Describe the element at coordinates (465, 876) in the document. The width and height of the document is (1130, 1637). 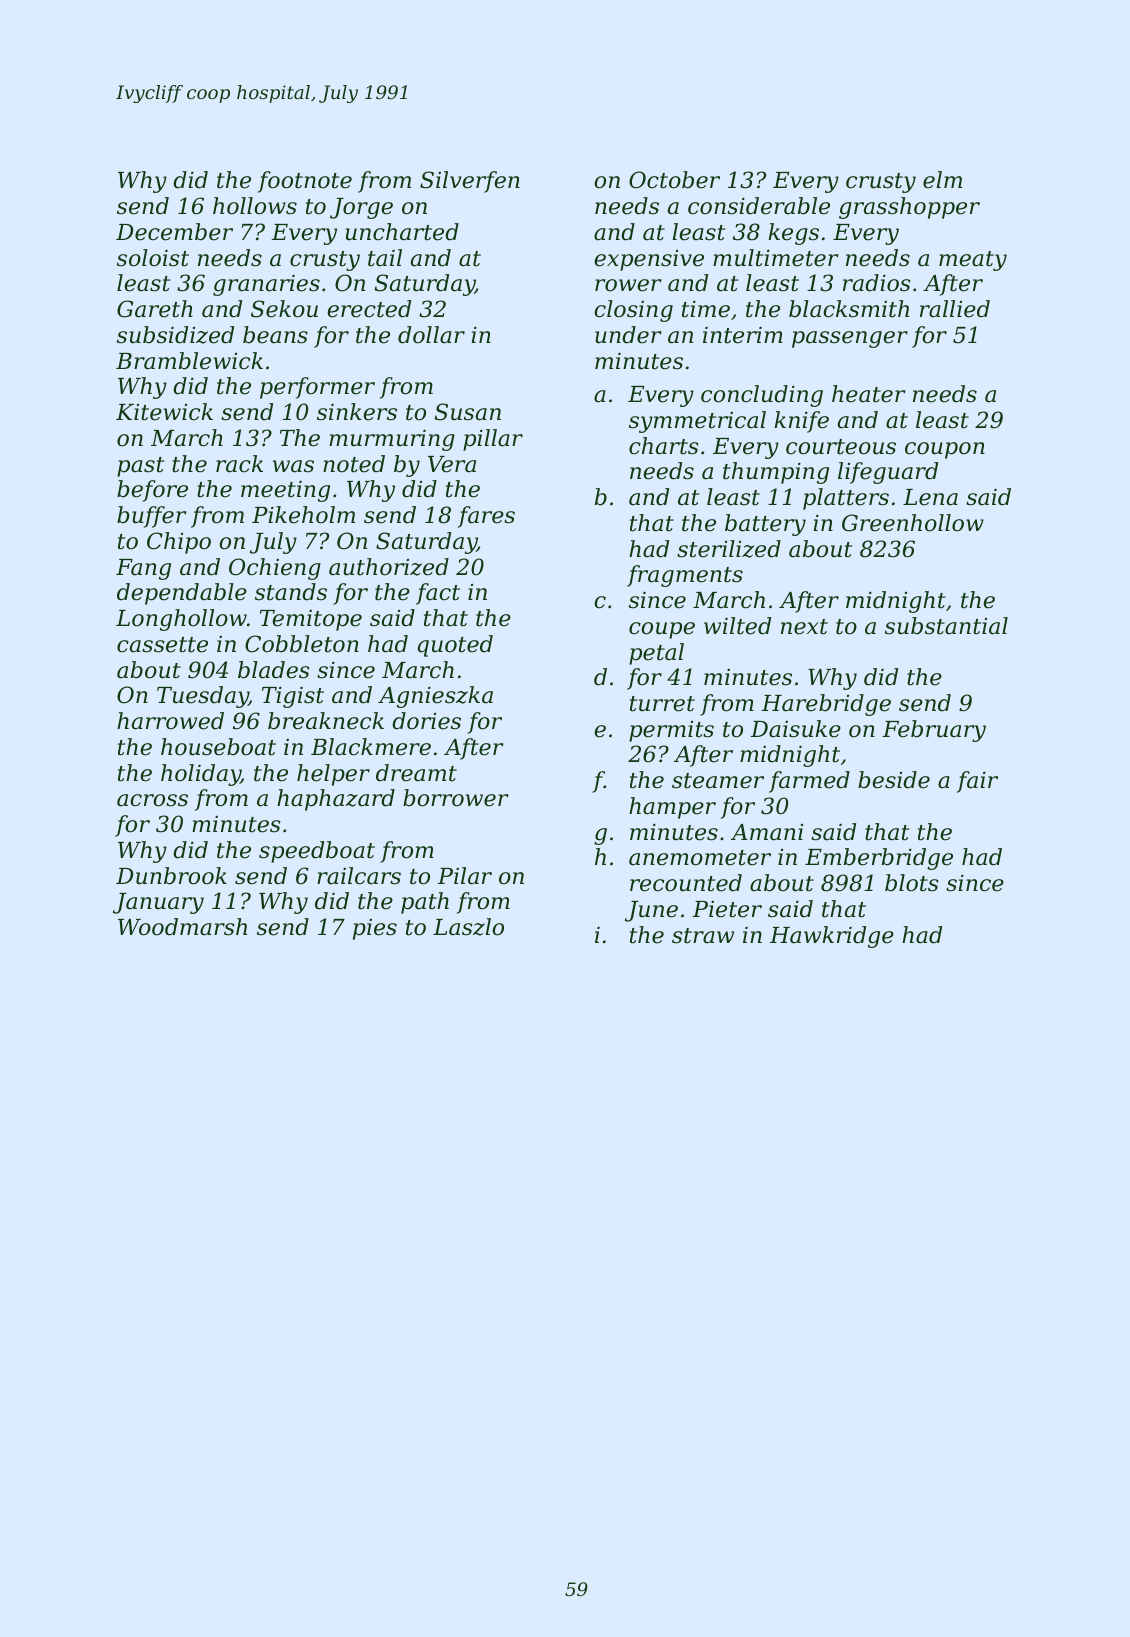
I see `Pilar` at that location.
